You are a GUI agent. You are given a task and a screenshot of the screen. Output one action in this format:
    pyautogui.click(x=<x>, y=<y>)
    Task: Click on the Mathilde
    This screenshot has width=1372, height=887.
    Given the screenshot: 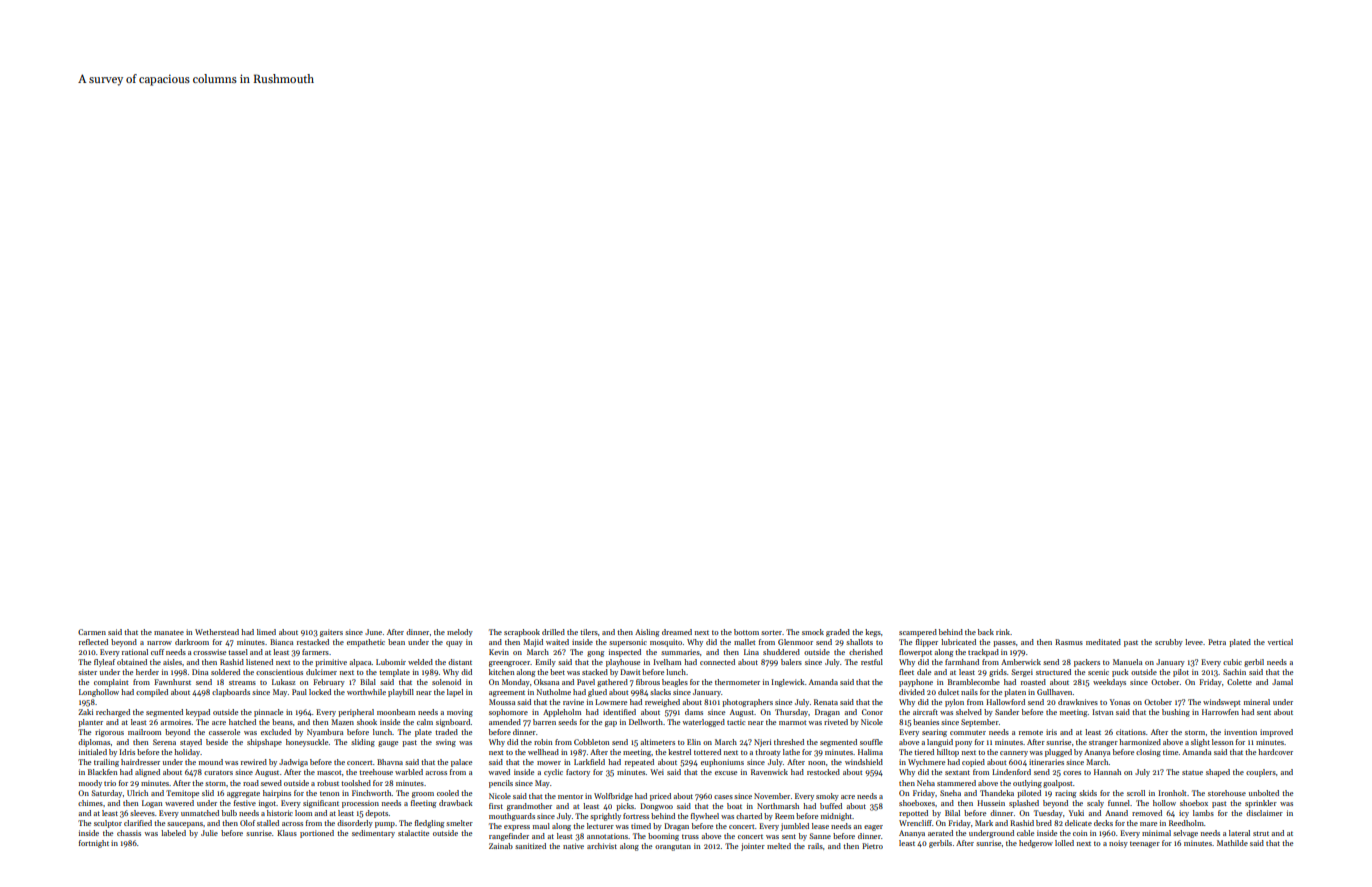 What is the action you would take?
    pyautogui.click(x=1232, y=843)
